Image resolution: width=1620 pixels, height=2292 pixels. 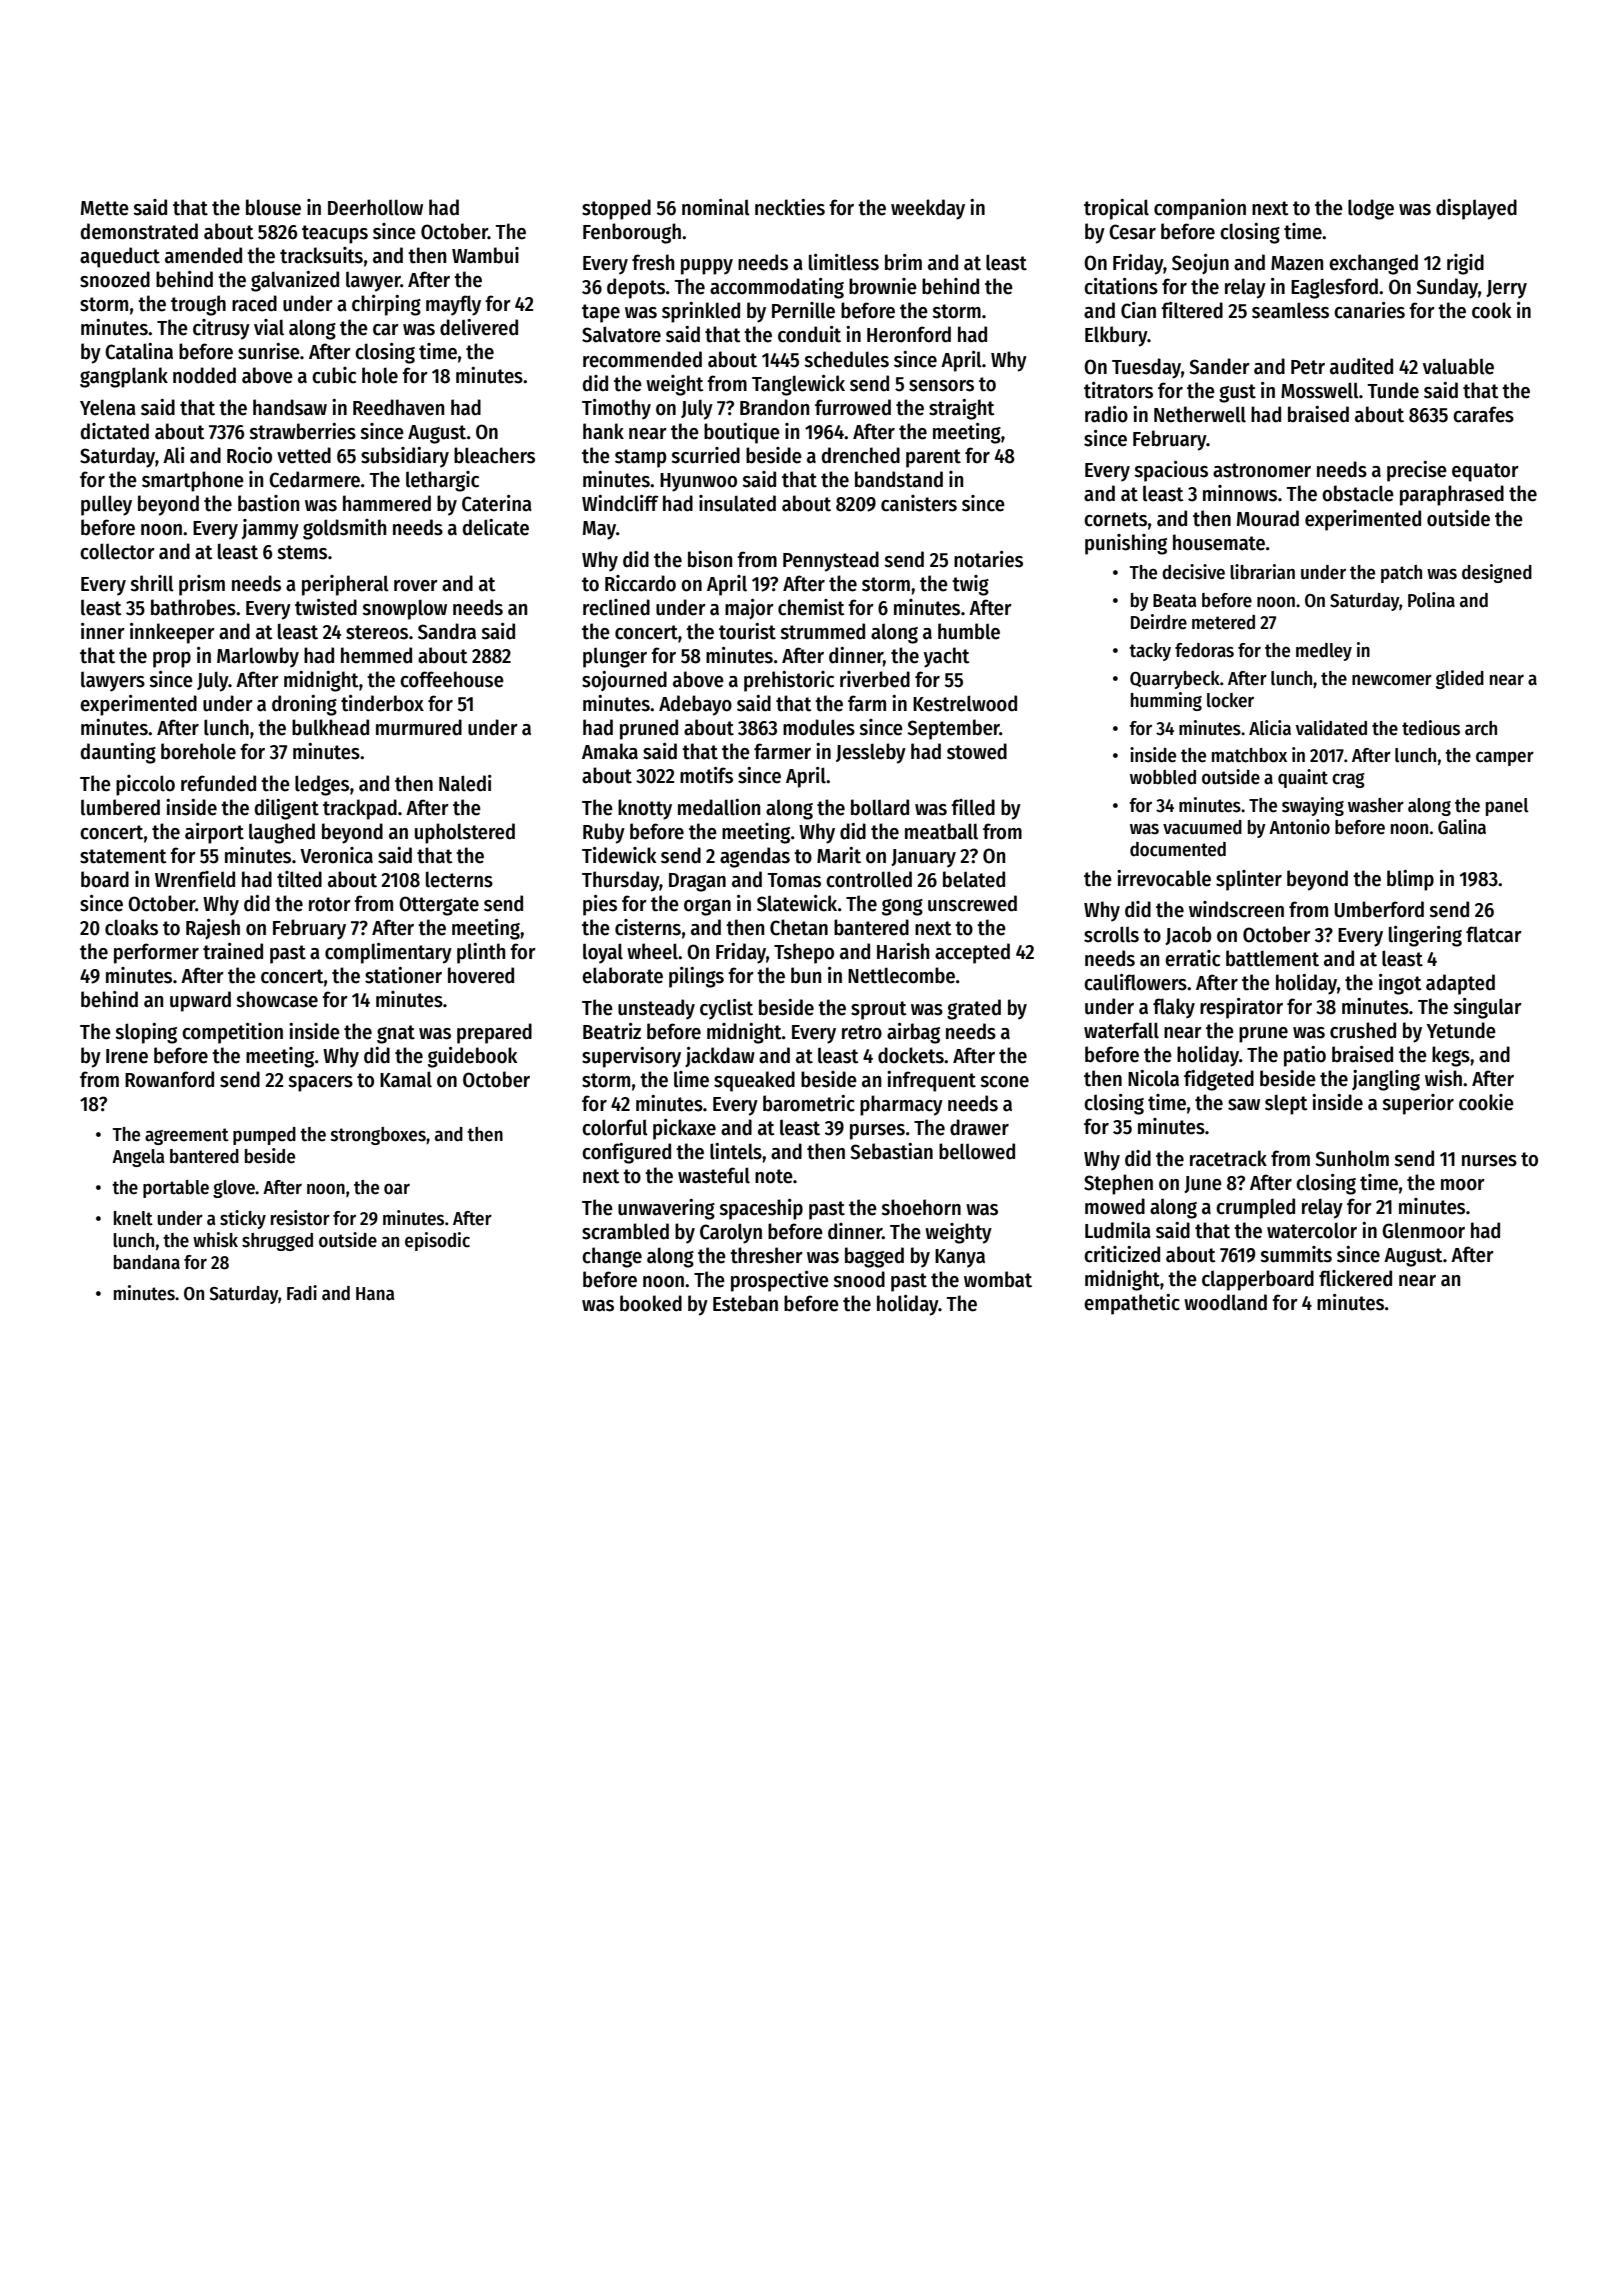 What do you see at coordinates (147, 1262) in the screenshot?
I see `bandana` at bounding box center [147, 1262].
